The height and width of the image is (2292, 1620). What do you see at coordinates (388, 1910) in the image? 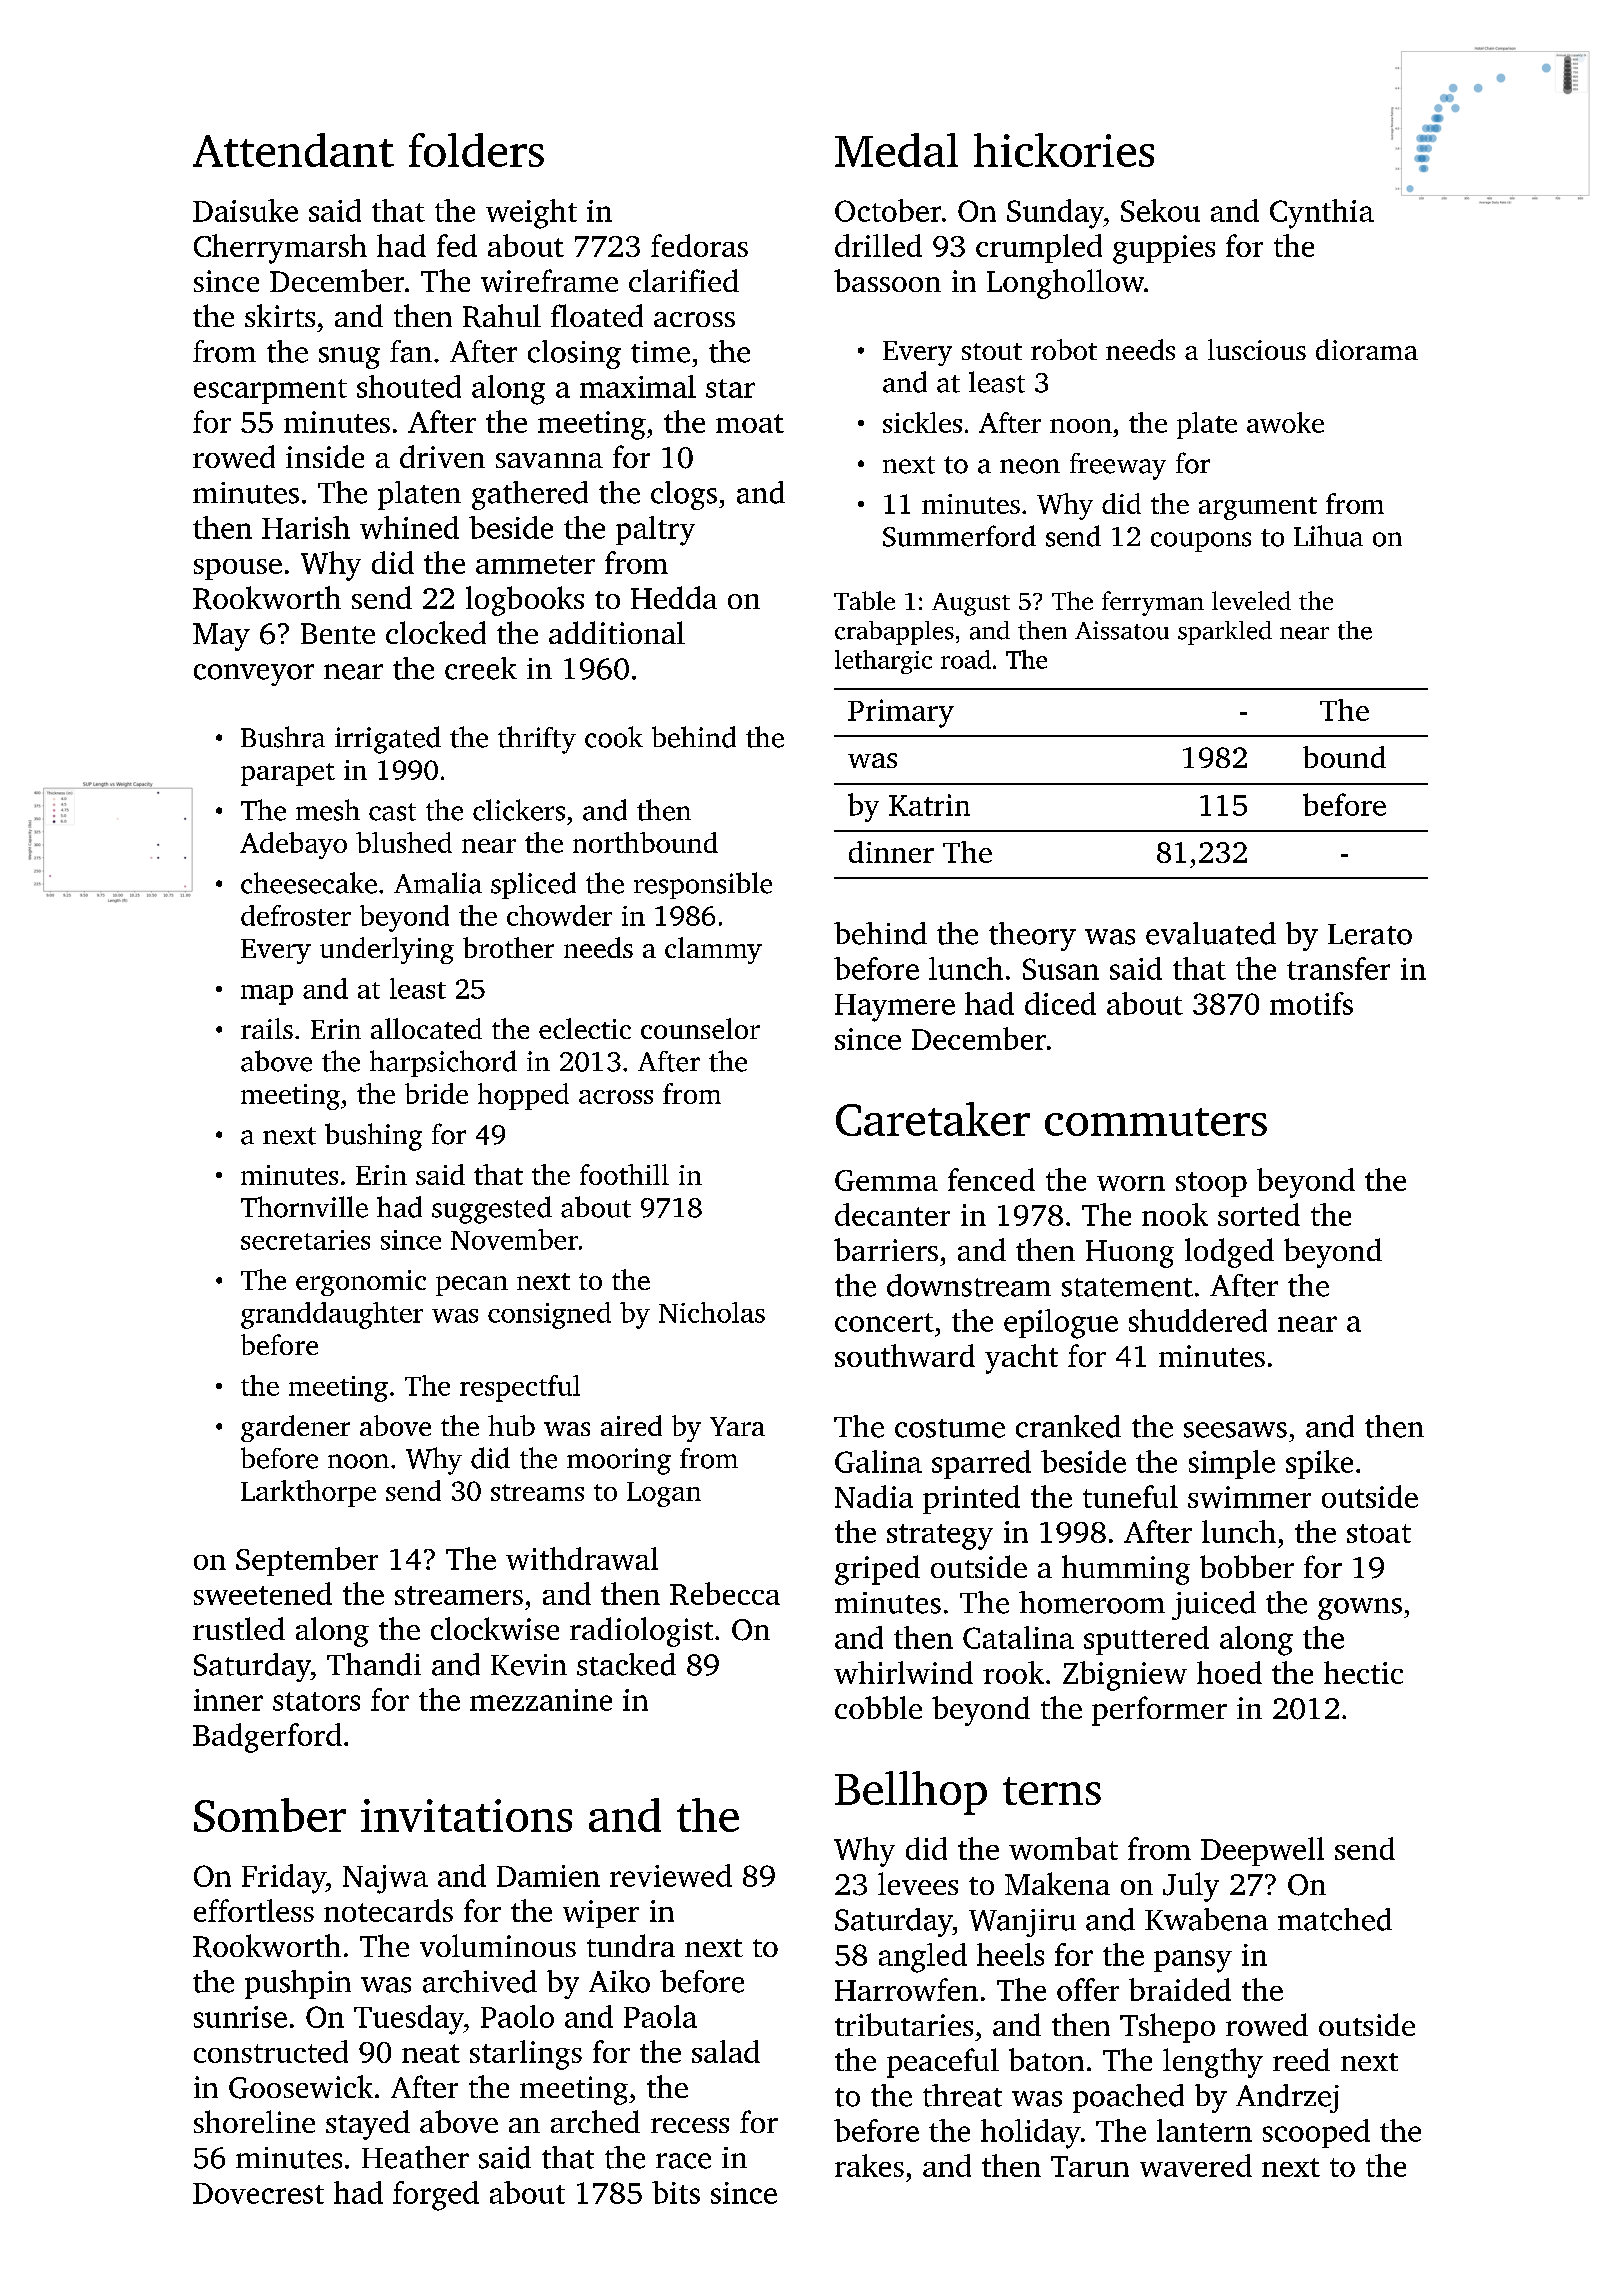
I see `notecards` at bounding box center [388, 1910].
